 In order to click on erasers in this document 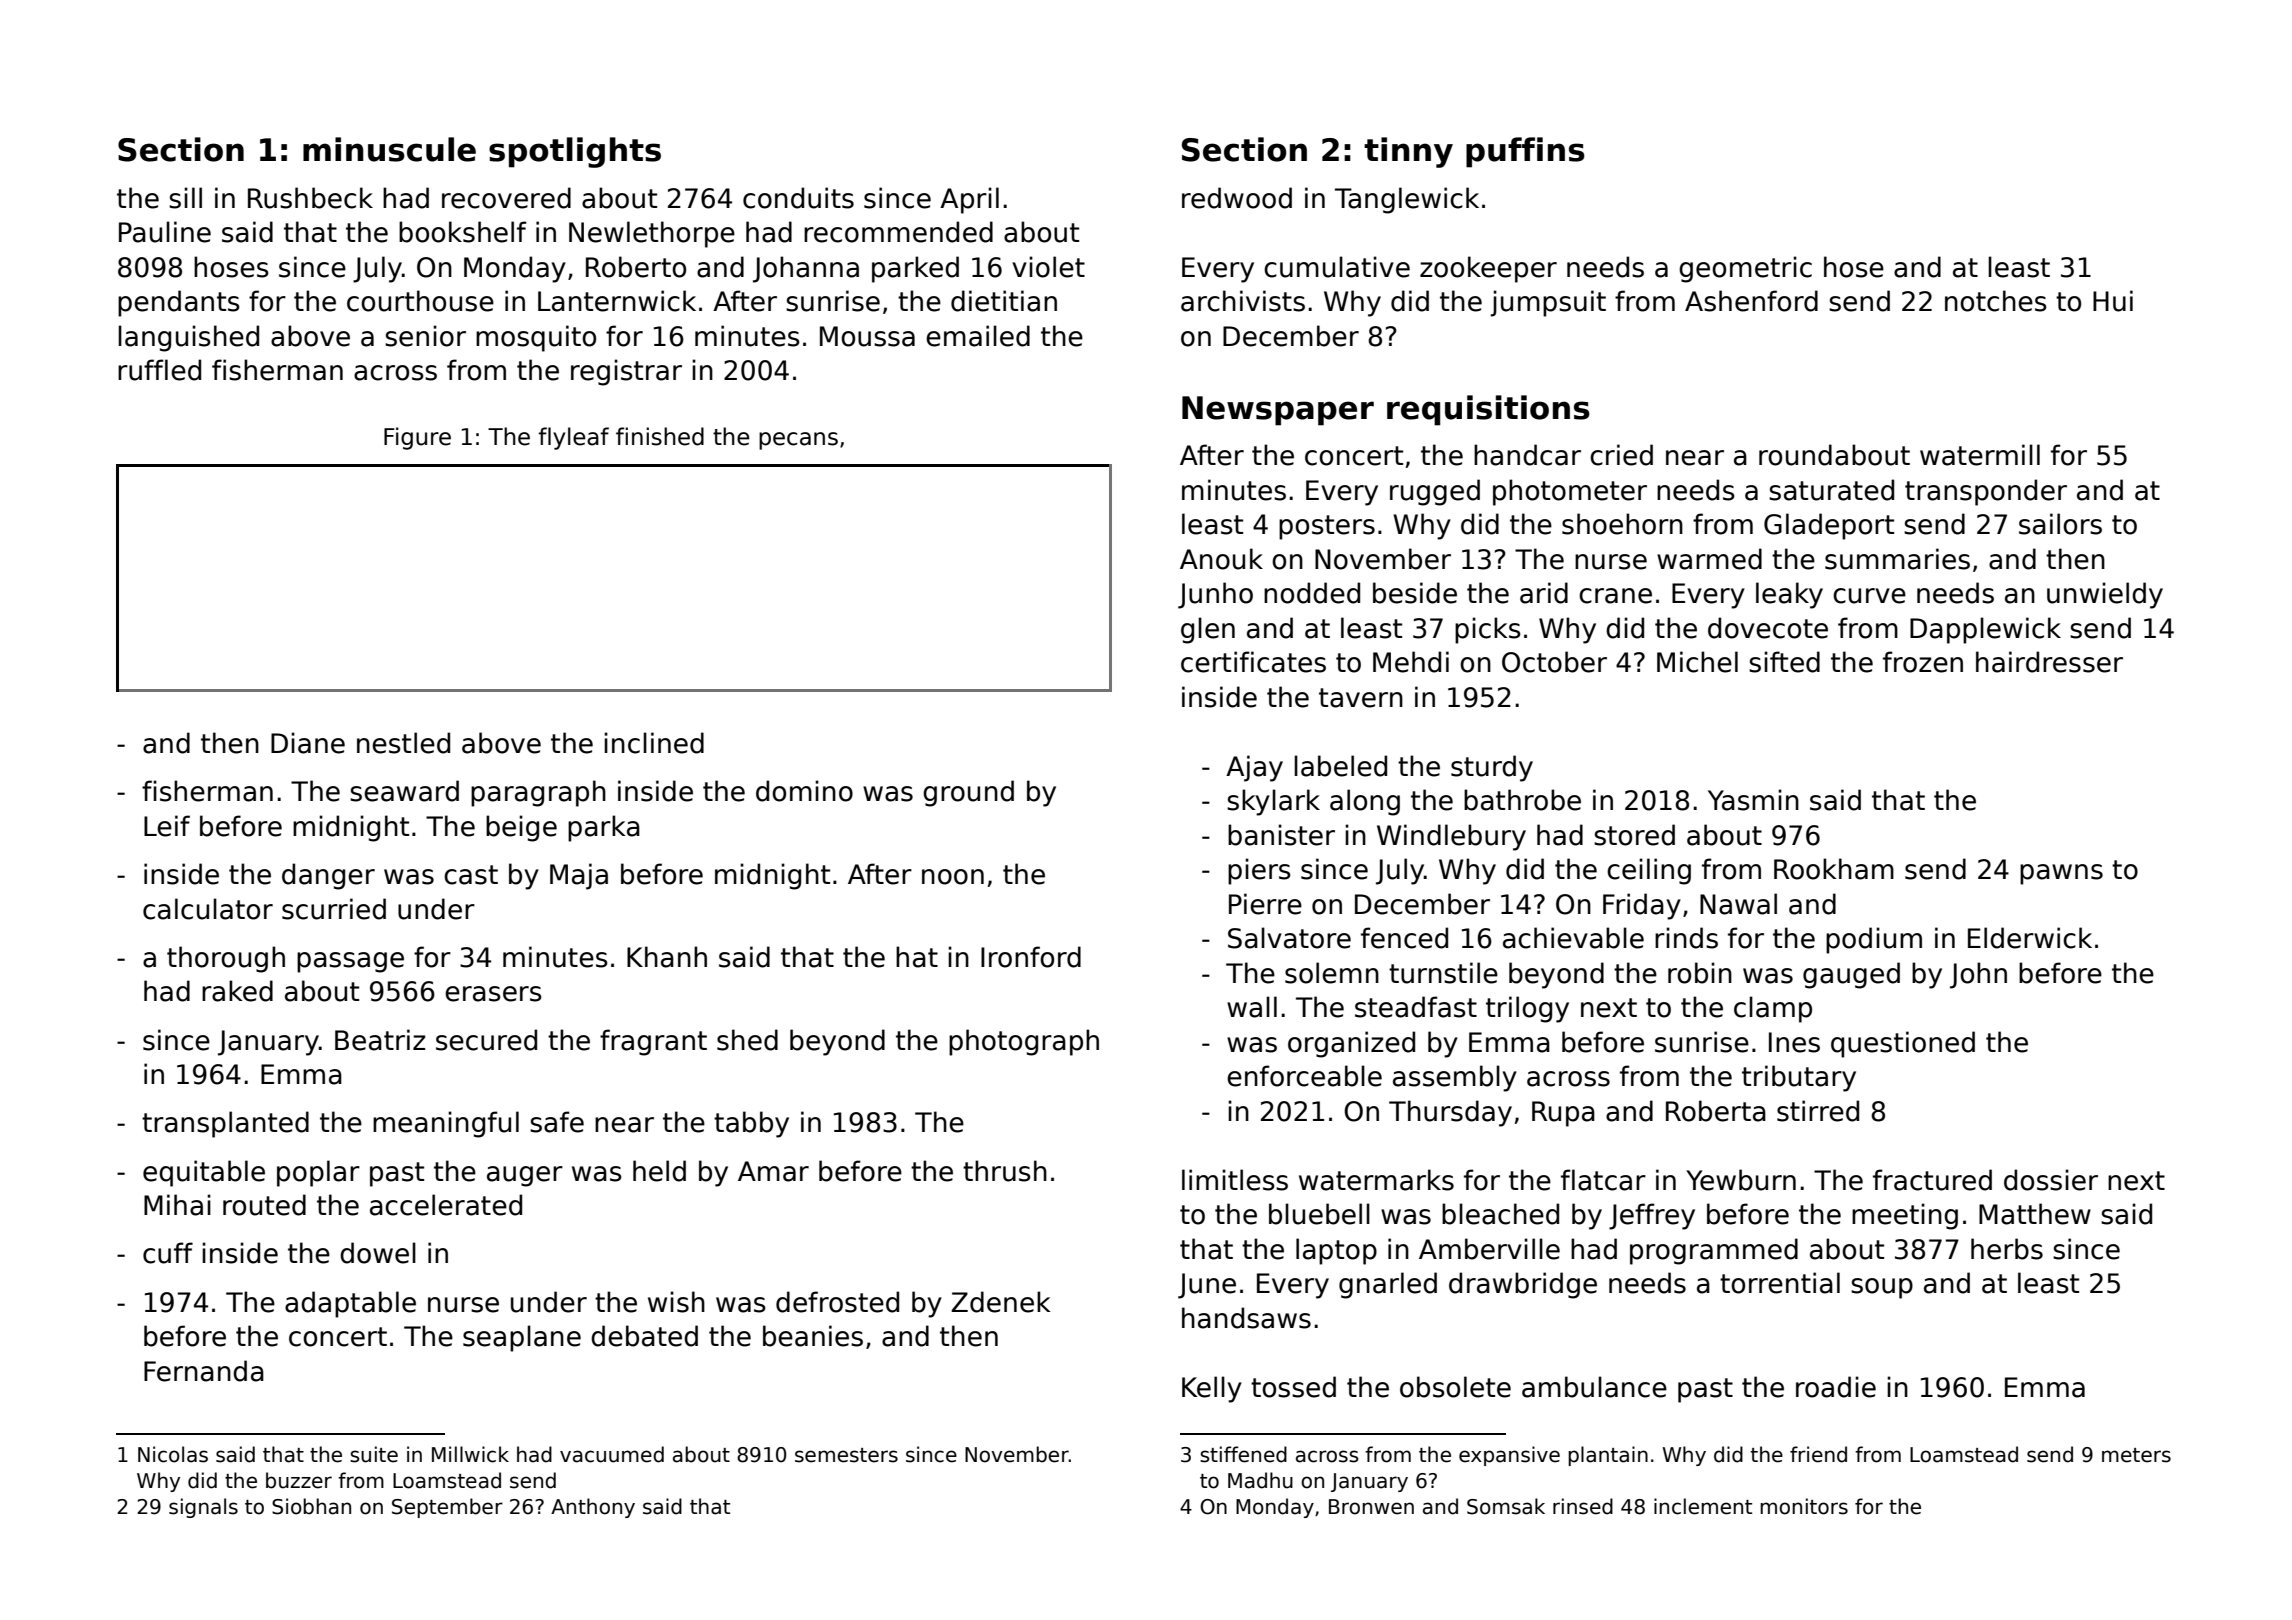, I will do `click(493, 994)`.
